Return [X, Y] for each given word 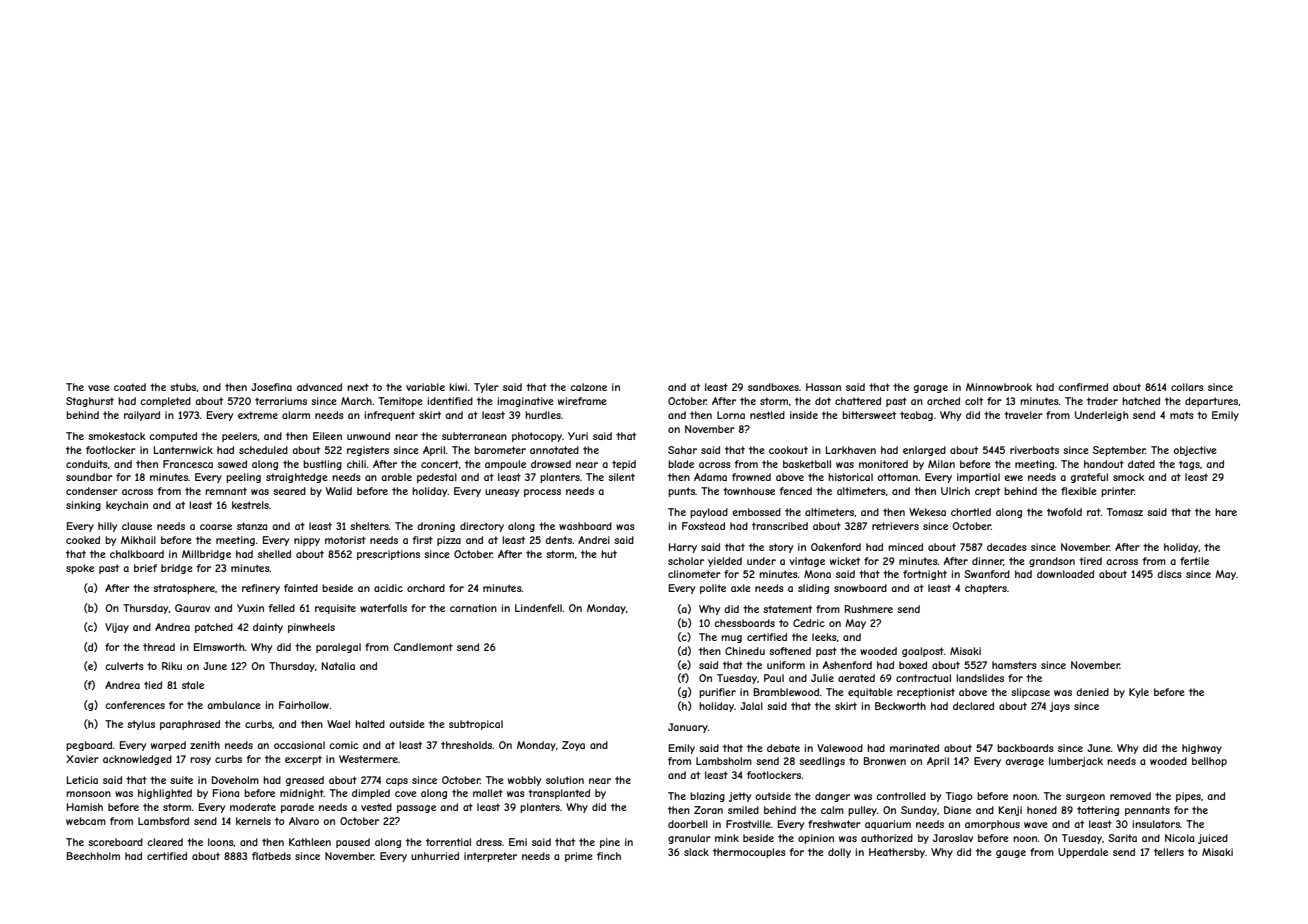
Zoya [573, 746]
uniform [786, 665]
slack [696, 852]
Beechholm [93, 856]
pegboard [89, 746]
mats [1182, 415]
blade [681, 464]
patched [214, 628]
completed [165, 402]
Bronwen [885, 761]
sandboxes [773, 387]
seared [289, 491]
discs [1169, 574]
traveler [1023, 415]
